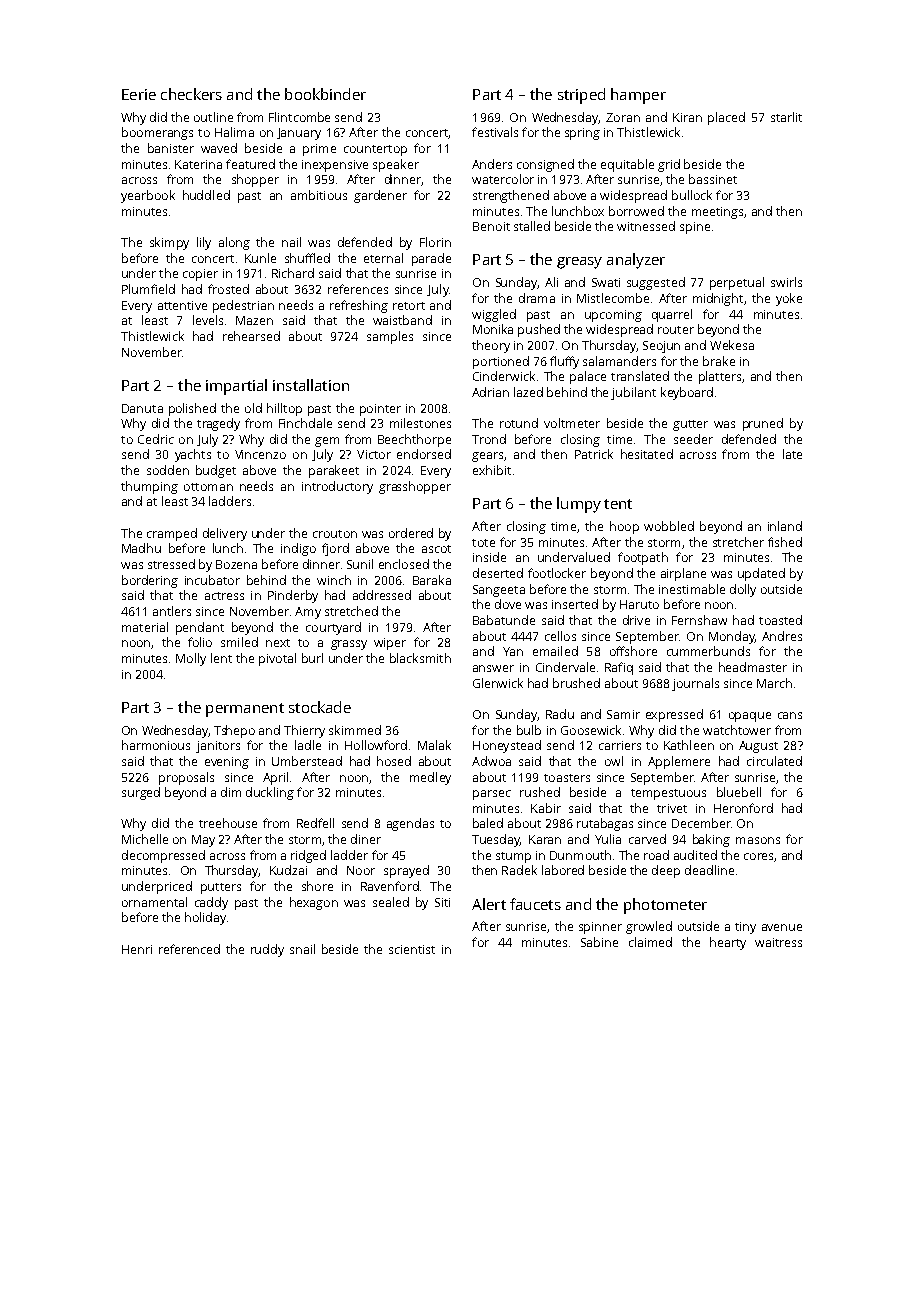 The width and height of the page is (924, 1308). Describe the element at coordinates (225, 534) in the page. I see `delivery` at that location.
